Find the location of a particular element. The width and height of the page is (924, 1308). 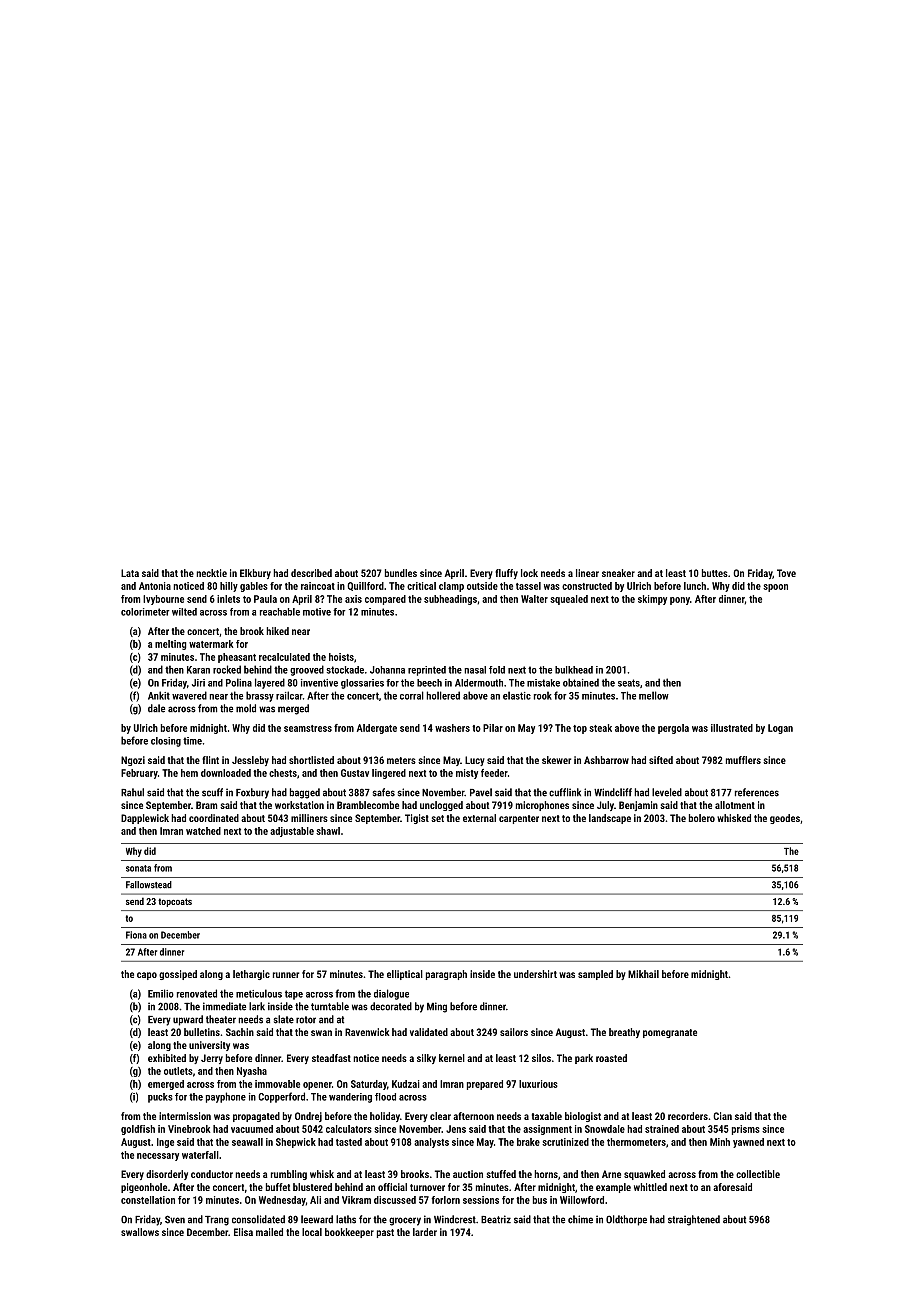

Lata is located at coordinates (130, 573).
